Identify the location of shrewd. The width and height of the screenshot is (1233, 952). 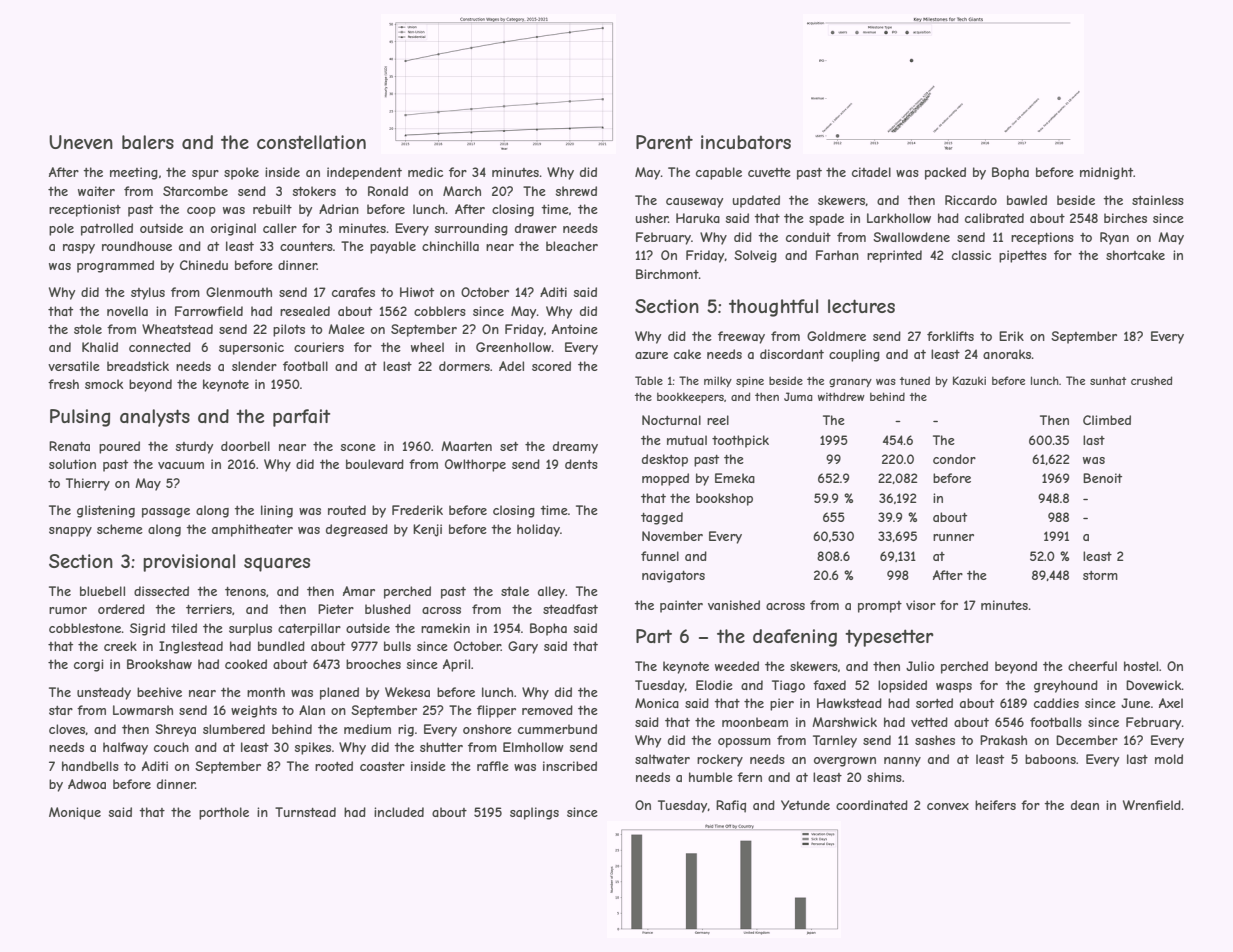
(576, 191).
